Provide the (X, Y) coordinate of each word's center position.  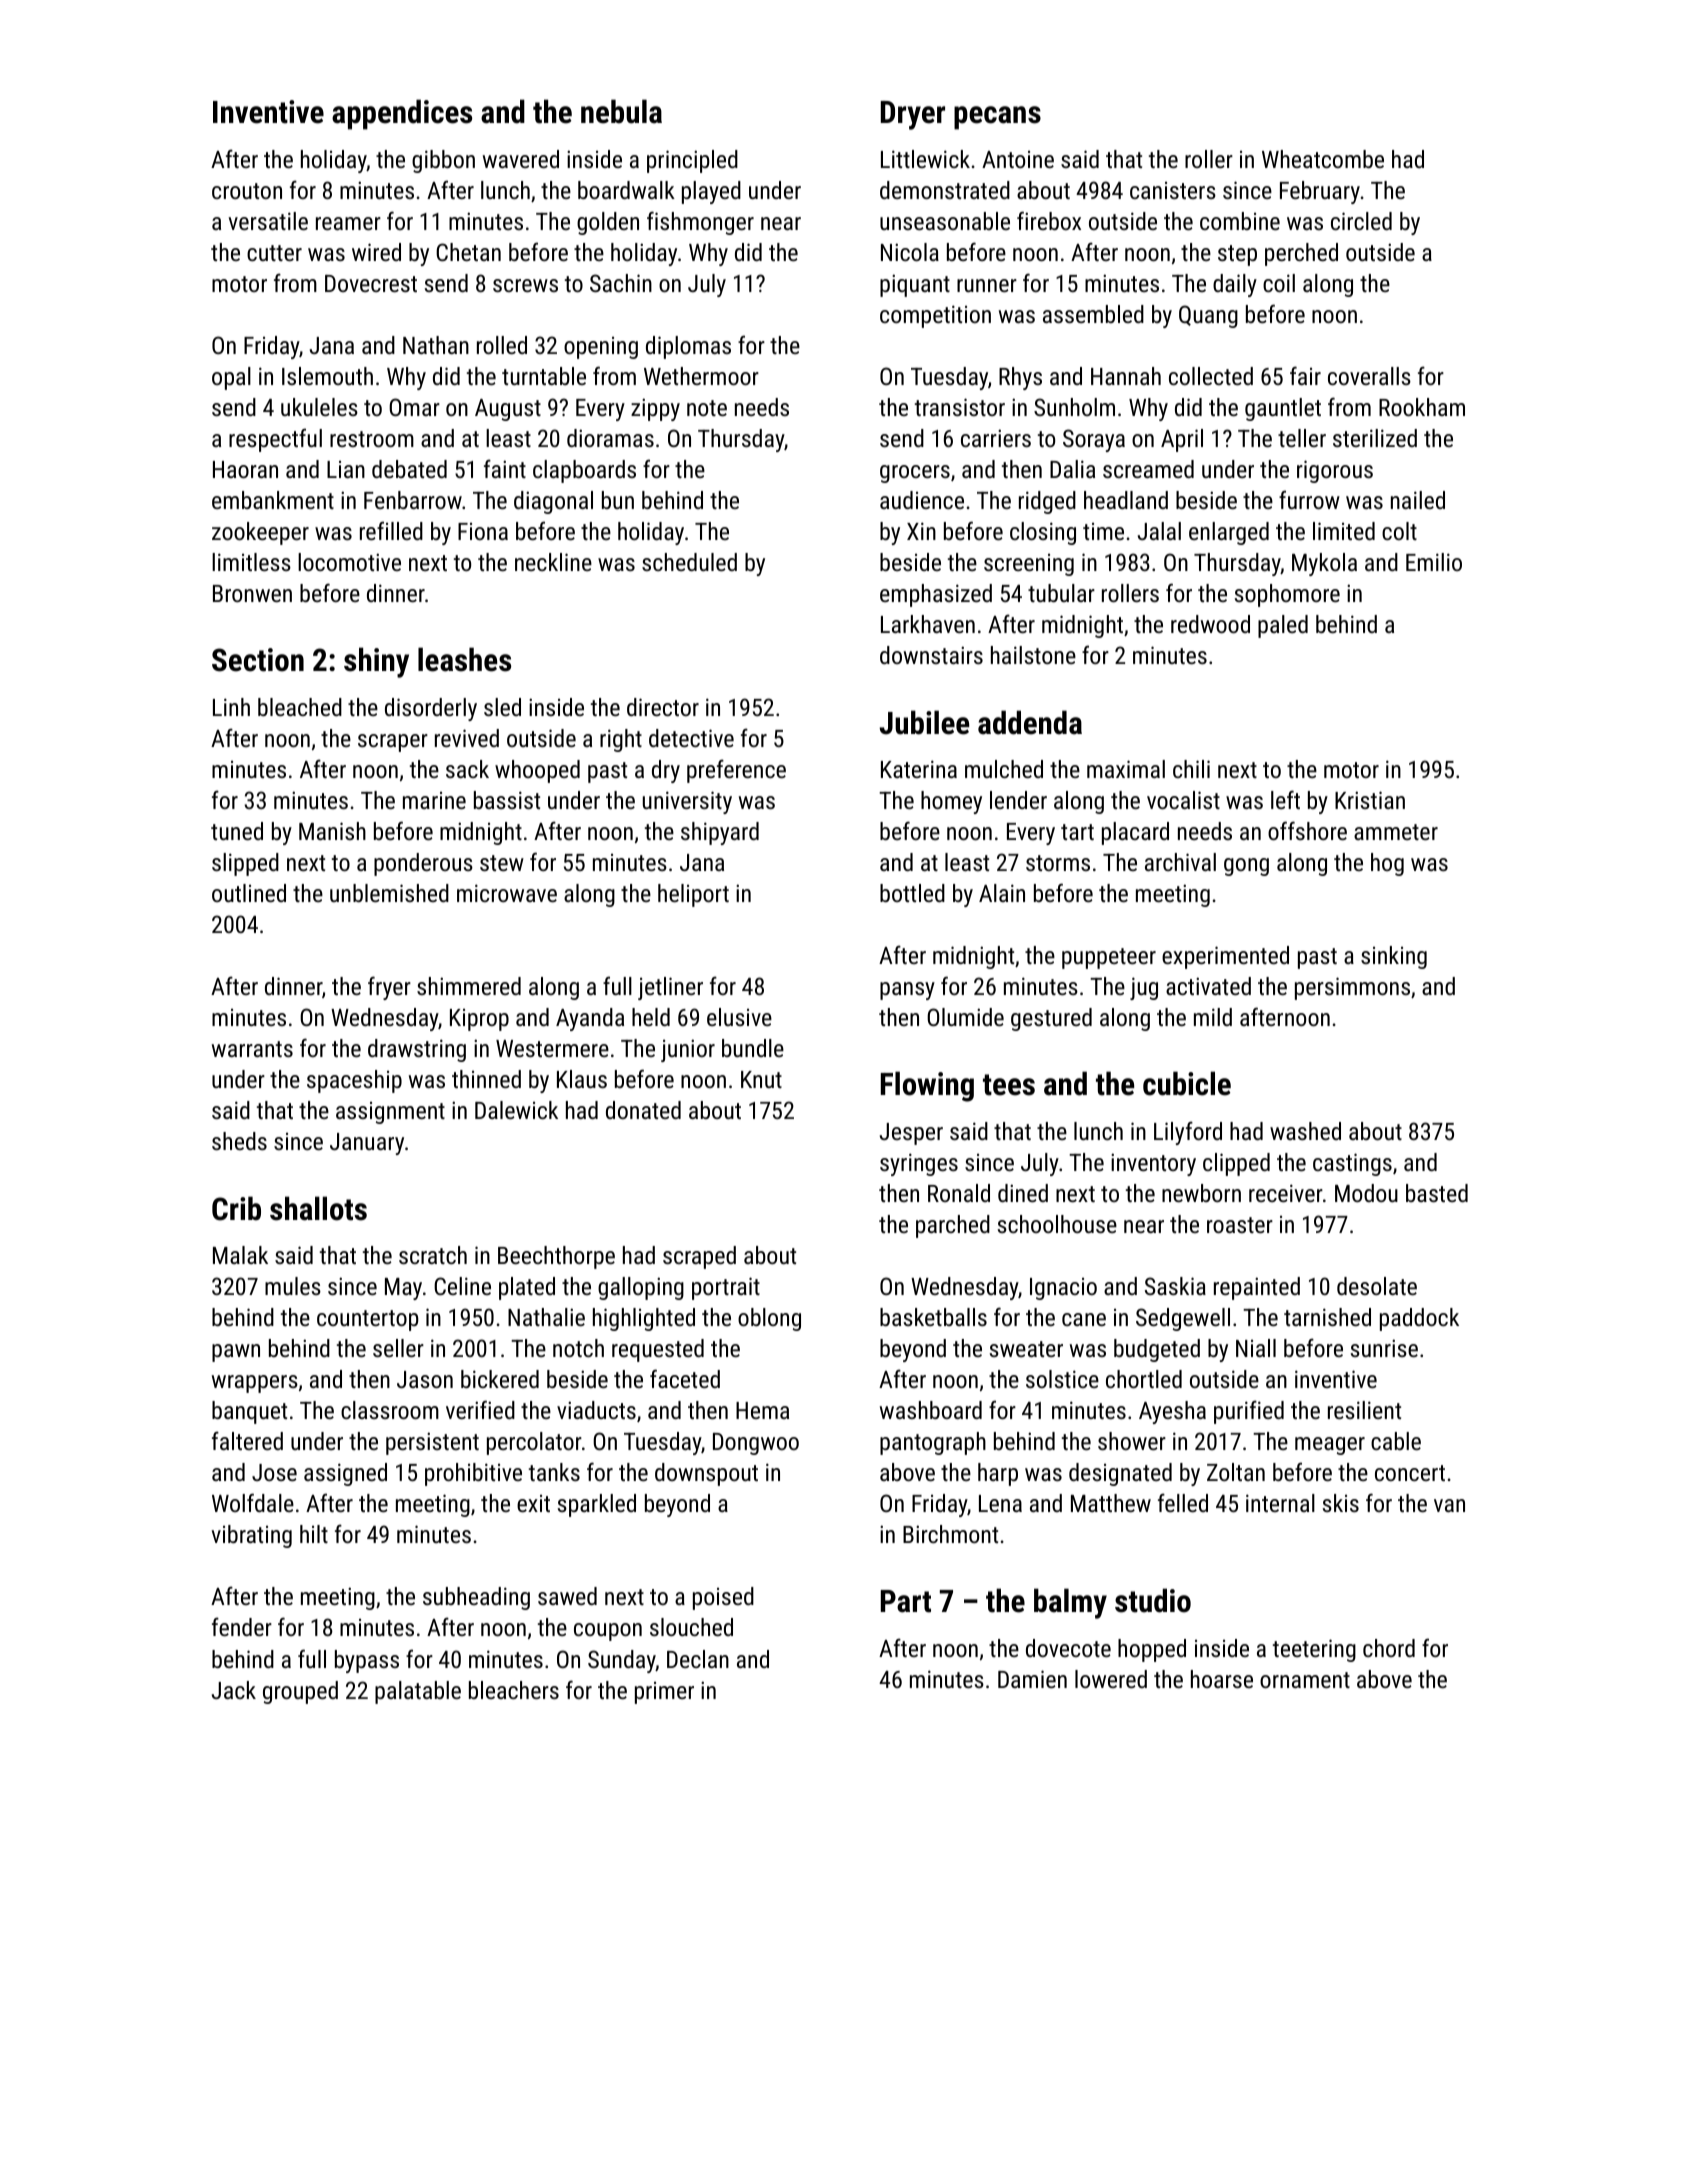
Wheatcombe (1323, 159)
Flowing (927, 1086)
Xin (921, 531)
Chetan (468, 252)
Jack (234, 1690)
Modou (1366, 1193)
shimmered (469, 986)
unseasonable (945, 221)
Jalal (1159, 531)
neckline (553, 562)
